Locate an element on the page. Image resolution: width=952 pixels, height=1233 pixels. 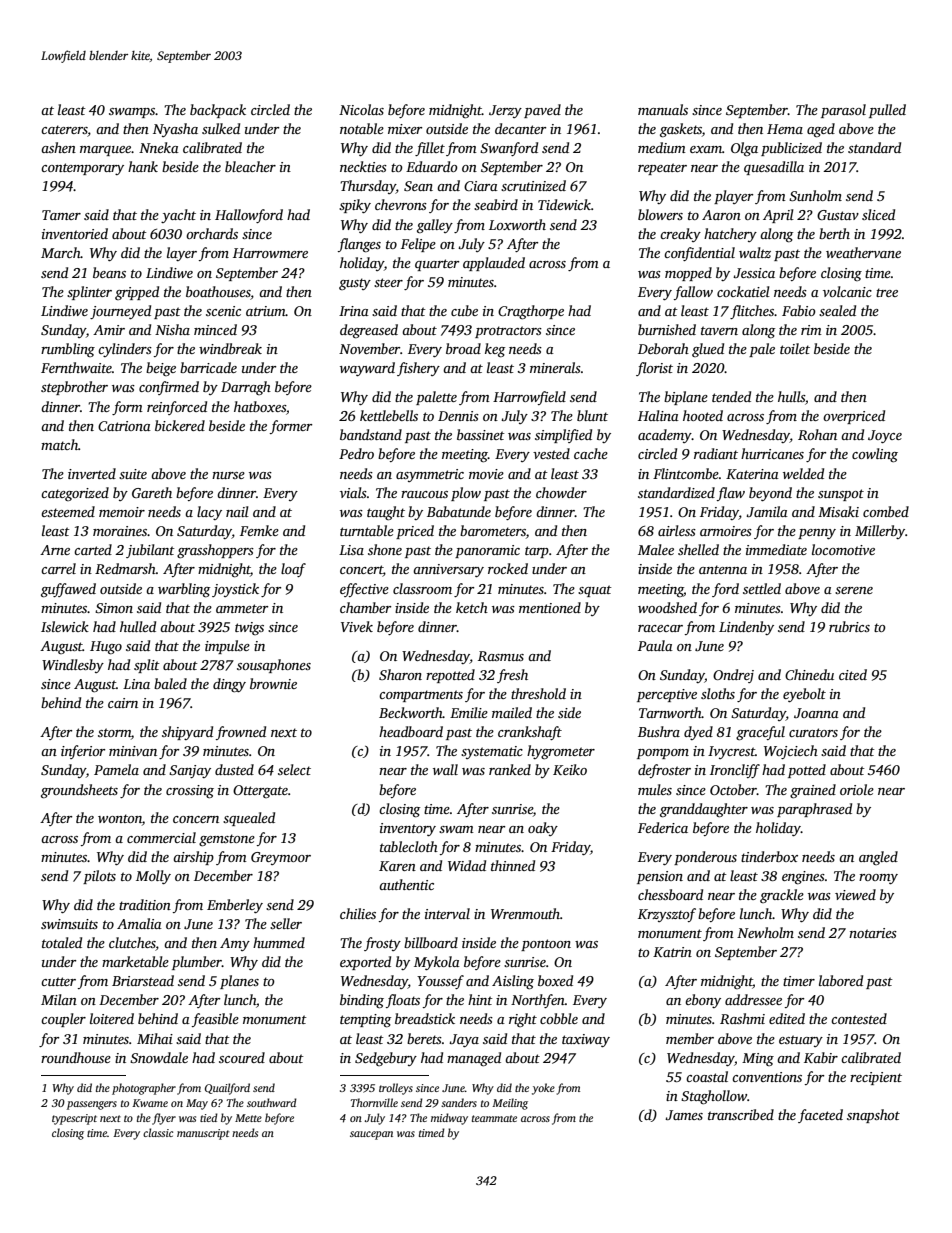
protractors is located at coordinates (508, 332).
